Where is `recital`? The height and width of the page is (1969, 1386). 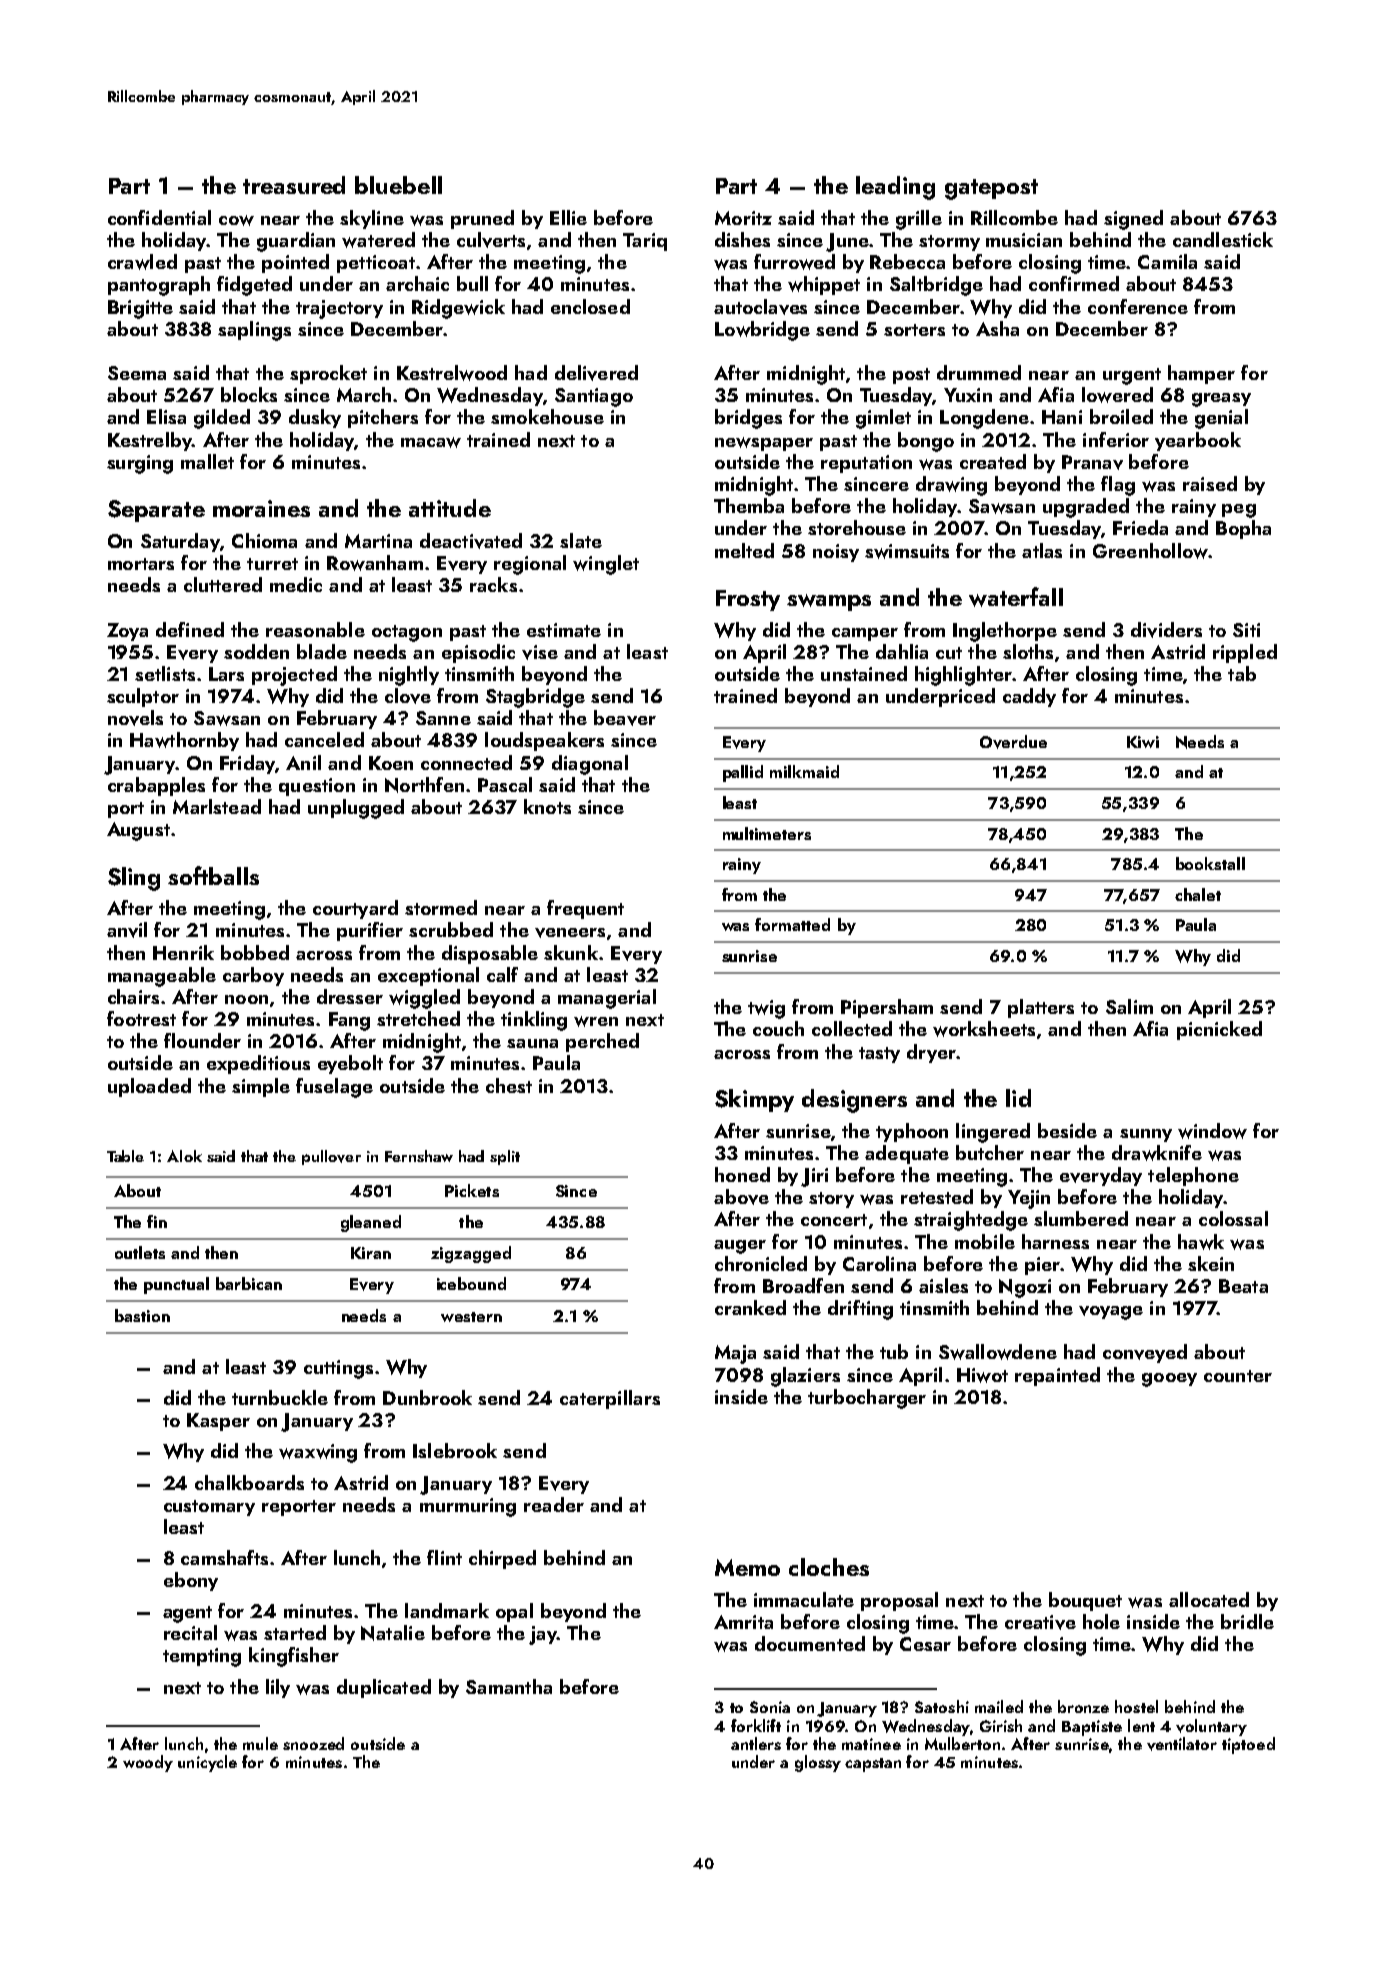 recital is located at coordinates (190, 1632).
